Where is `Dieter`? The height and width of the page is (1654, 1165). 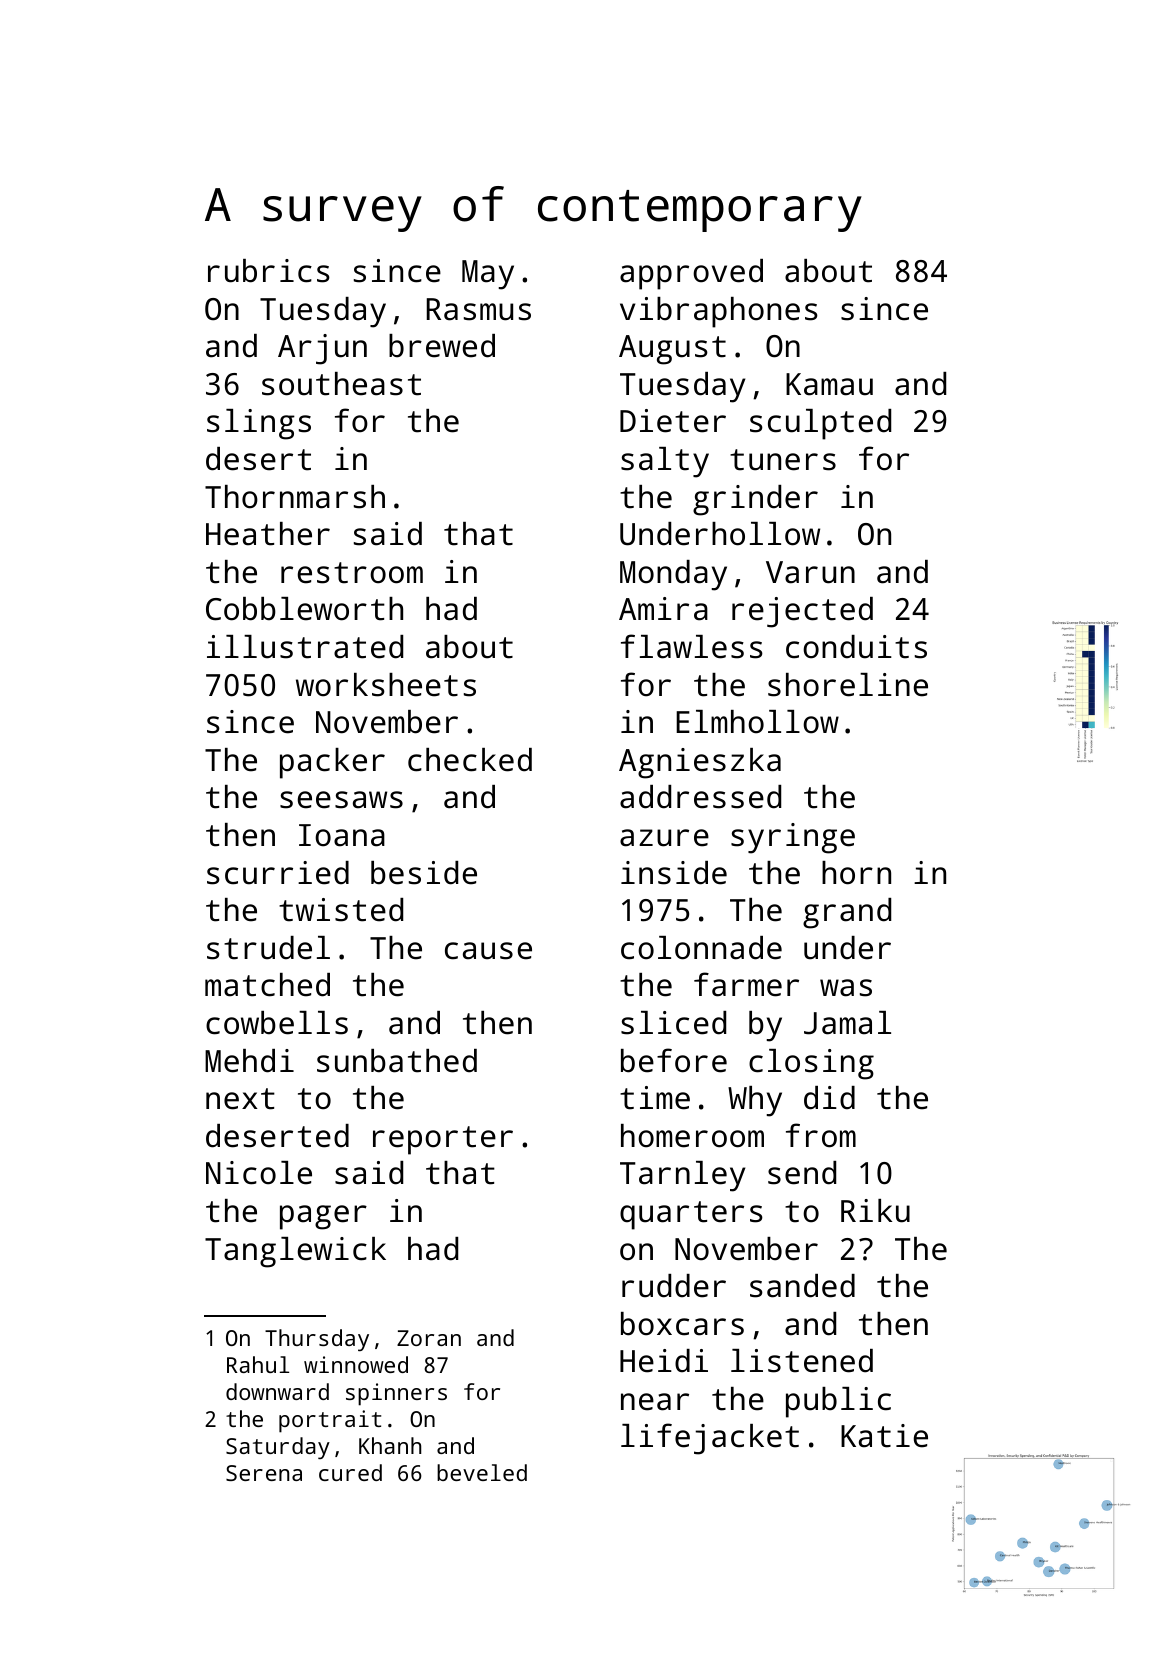
Dieter is located at coordinates (673, 421).
